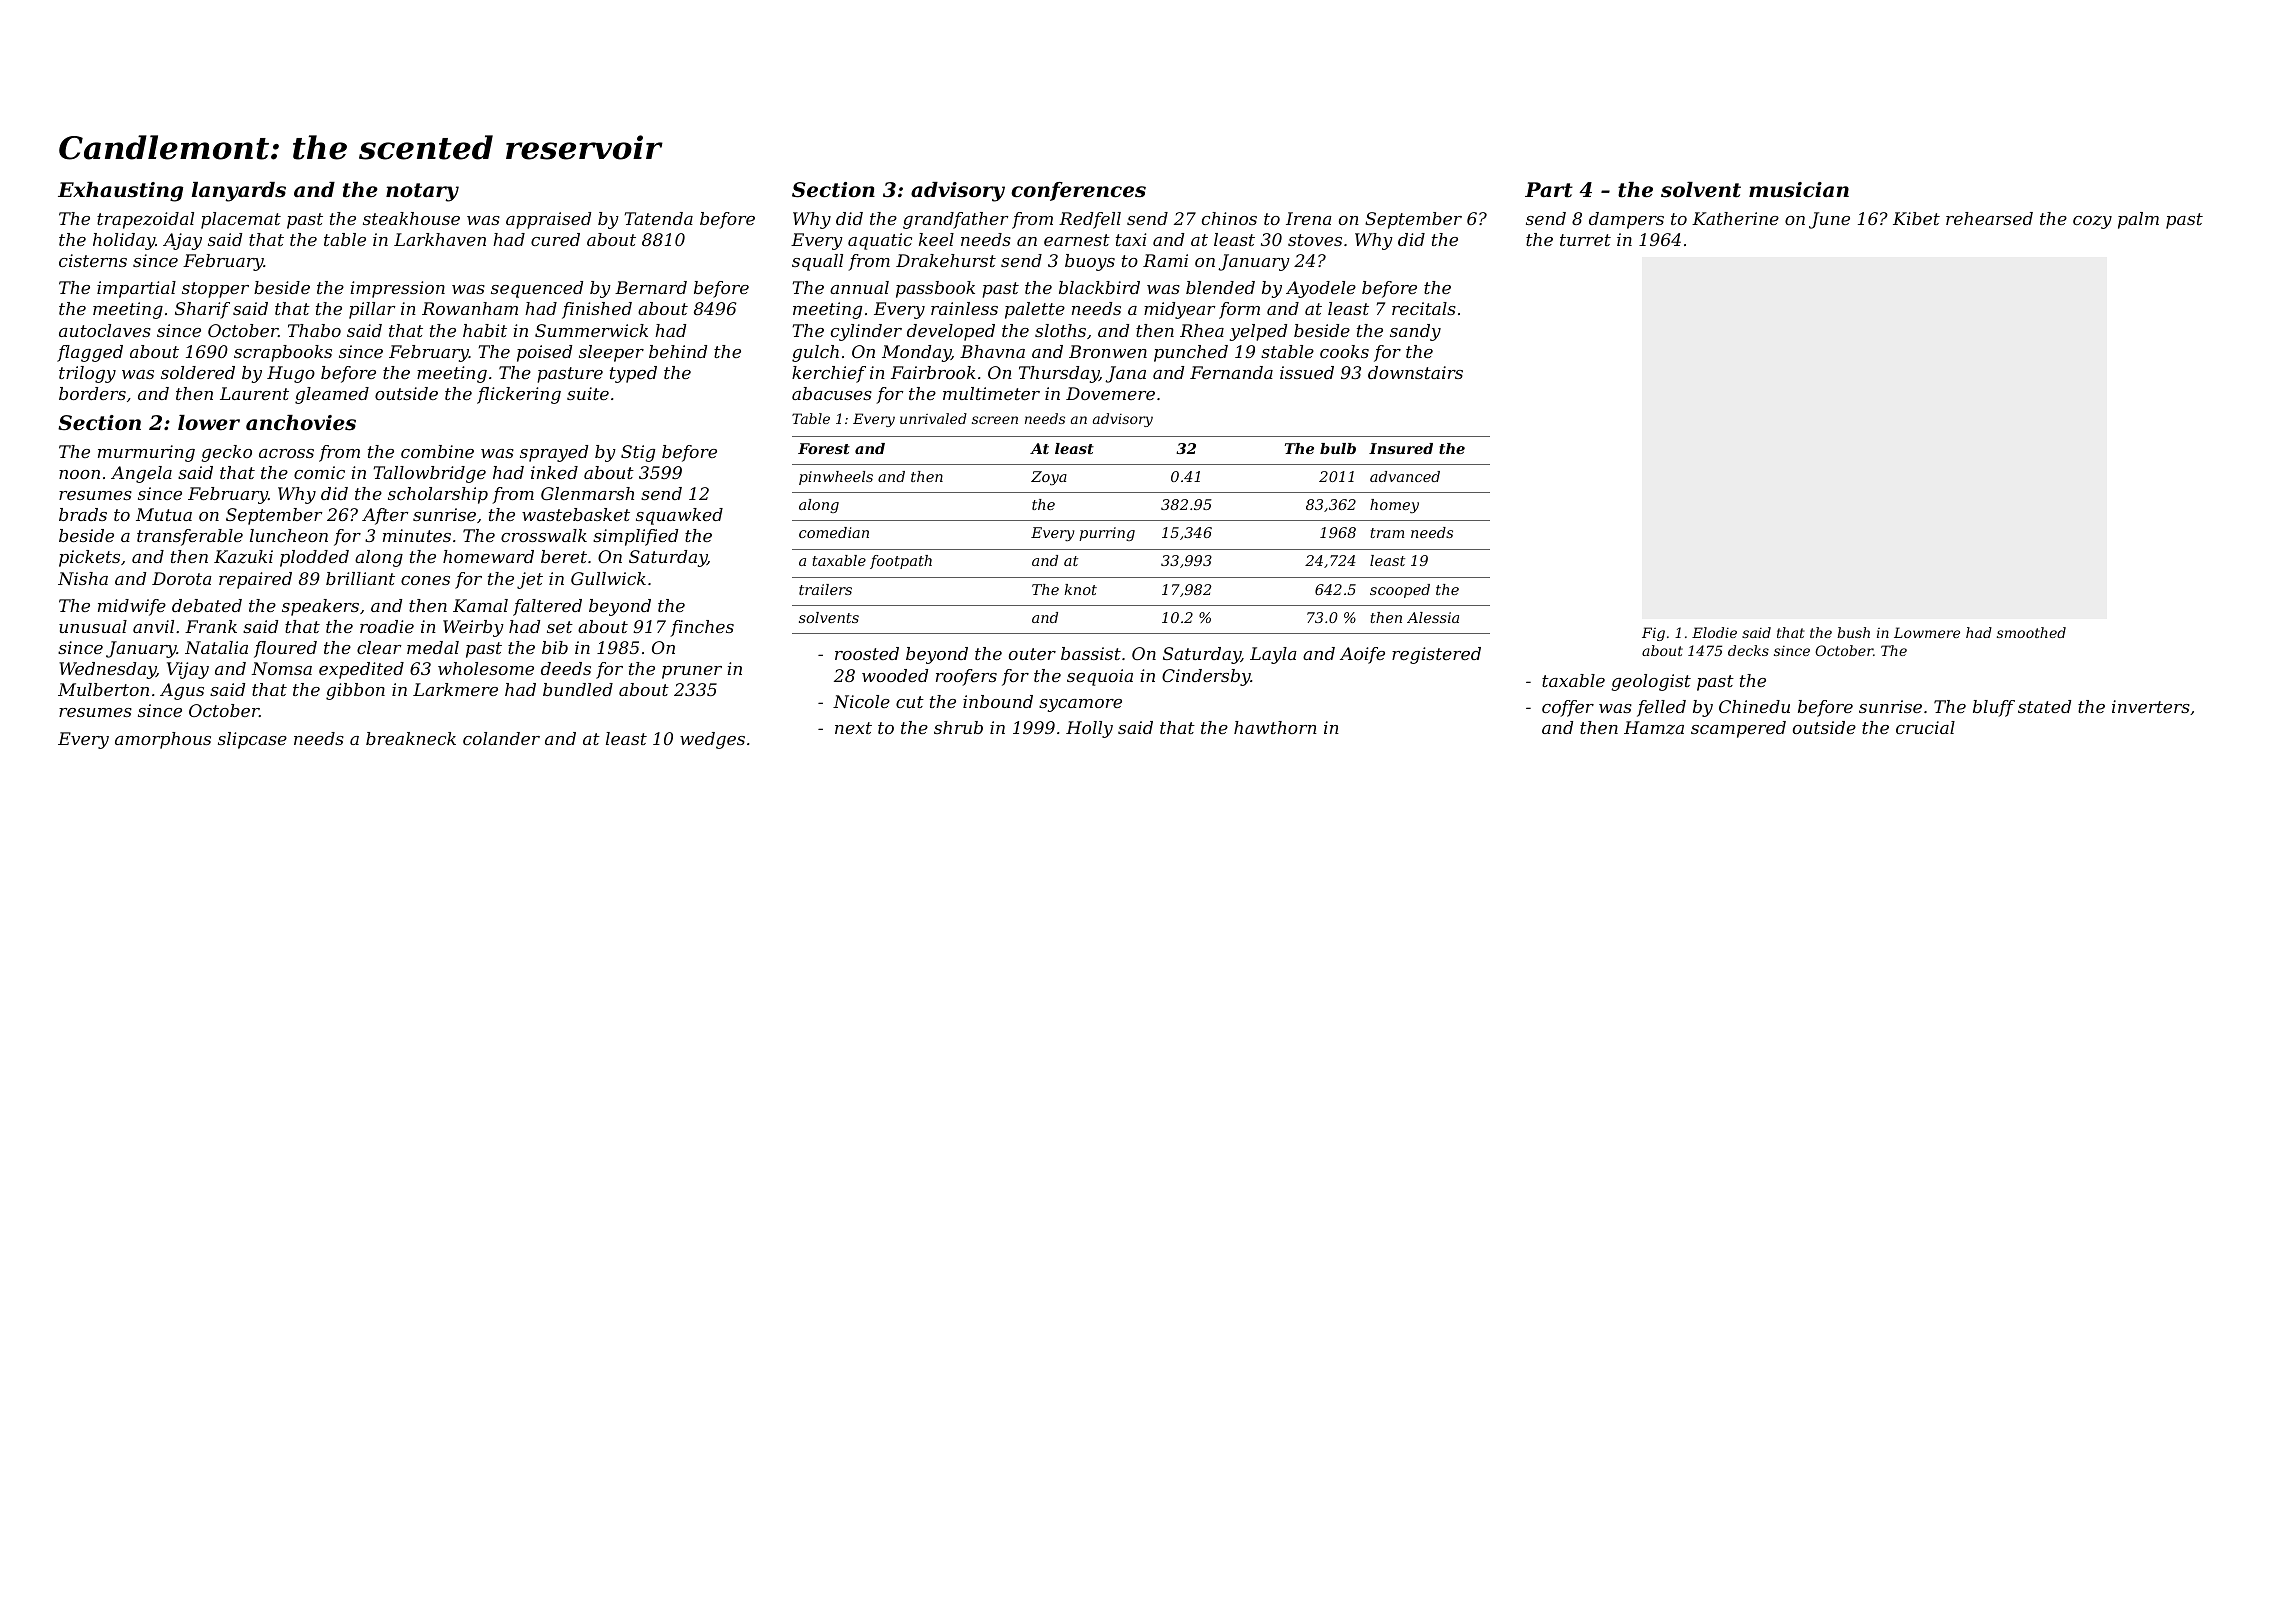 The height and width of the screenshot is (1614, 2282). What do you see at coordinates (2031, 632) in the screenshot?
I see `smoothed` at bounding box center [2031, 632].
